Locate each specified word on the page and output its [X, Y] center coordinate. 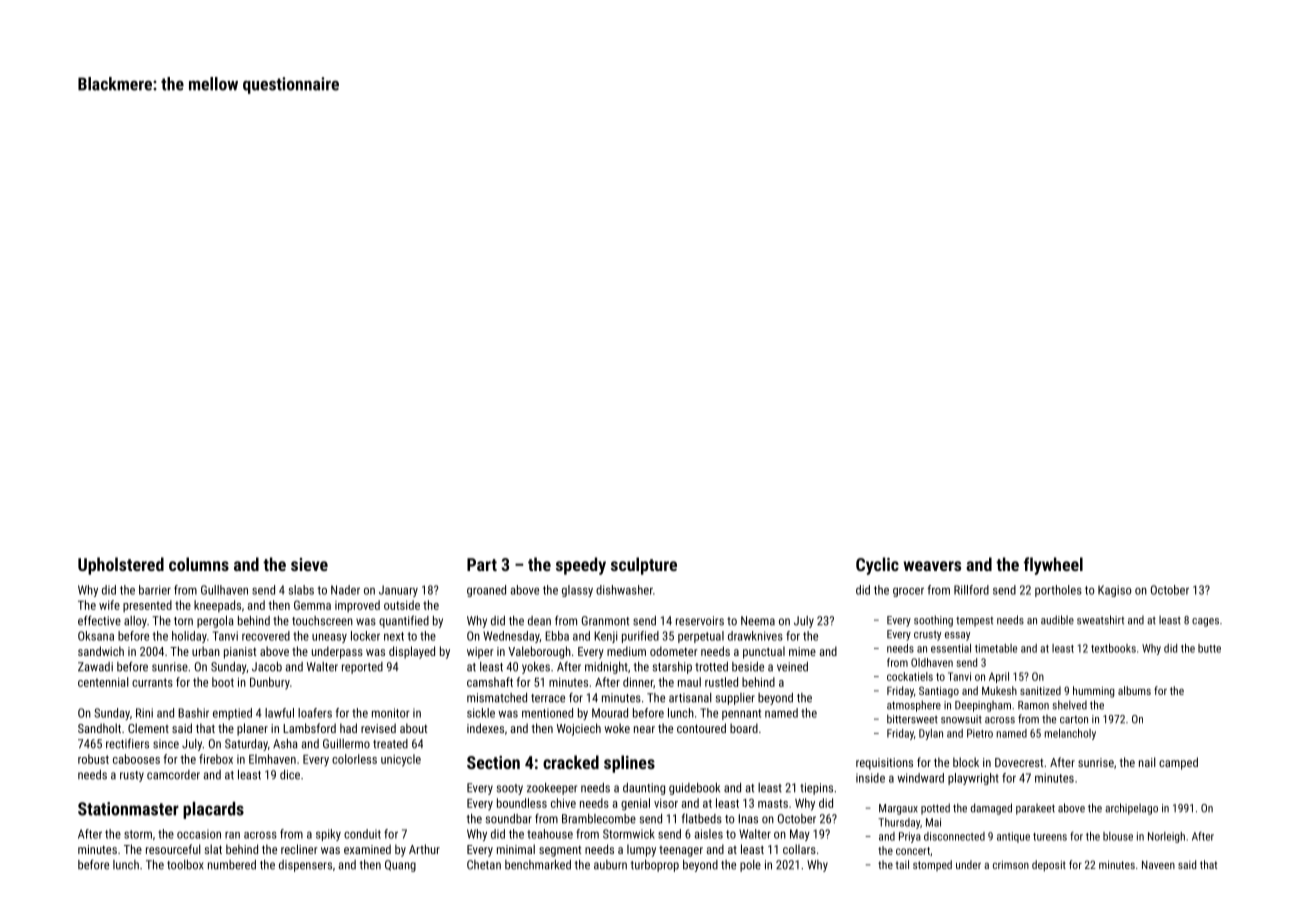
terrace [548, 698]
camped [1178, 763]
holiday [189, 637]
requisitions [884, 764]
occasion [199, 834]
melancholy [1070, 734]
